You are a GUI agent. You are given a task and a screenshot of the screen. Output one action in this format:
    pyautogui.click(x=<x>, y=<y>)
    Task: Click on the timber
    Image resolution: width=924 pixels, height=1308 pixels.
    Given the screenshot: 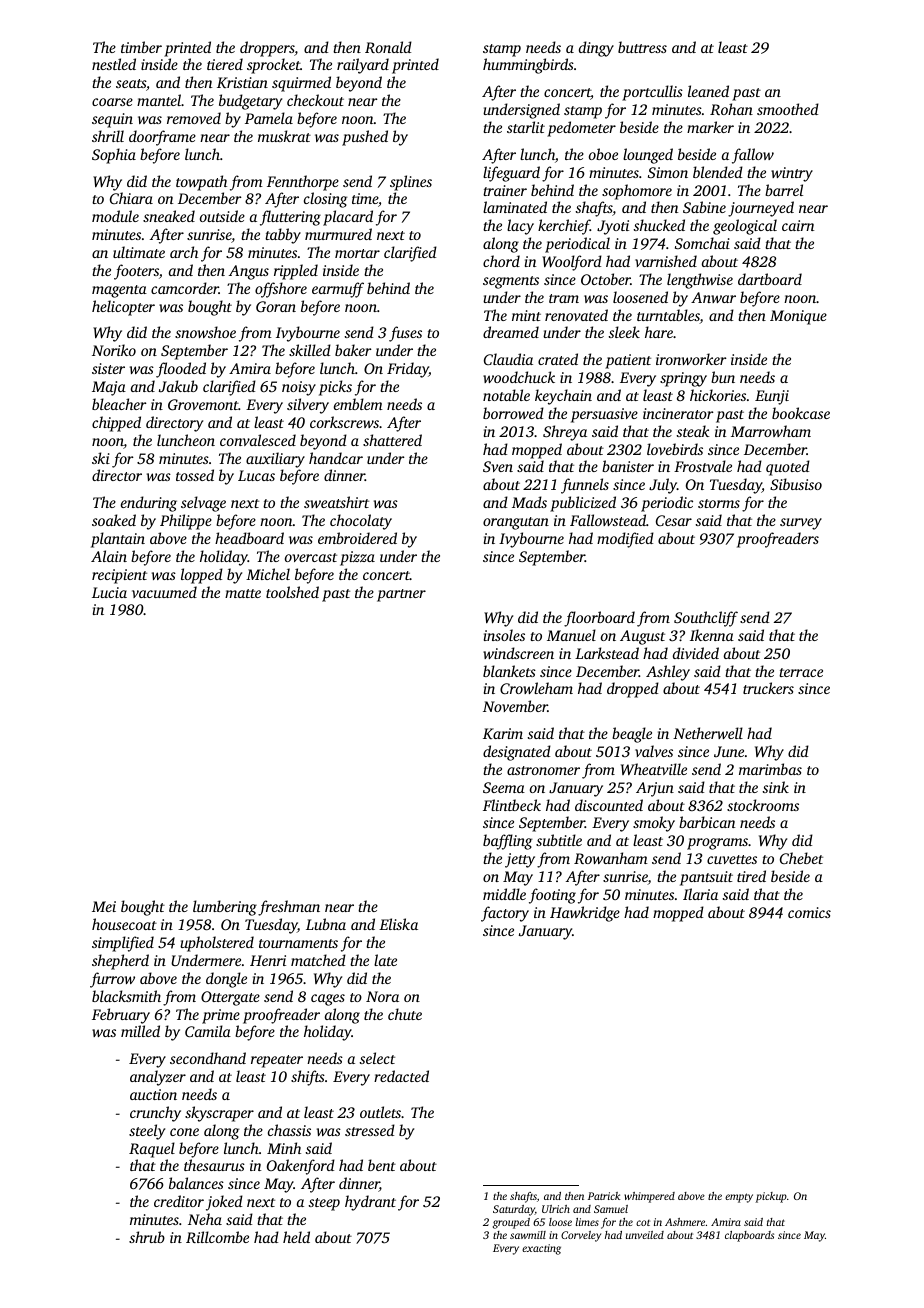 What is the action you would take?
    pyautogui.click(x=141, y=47)
